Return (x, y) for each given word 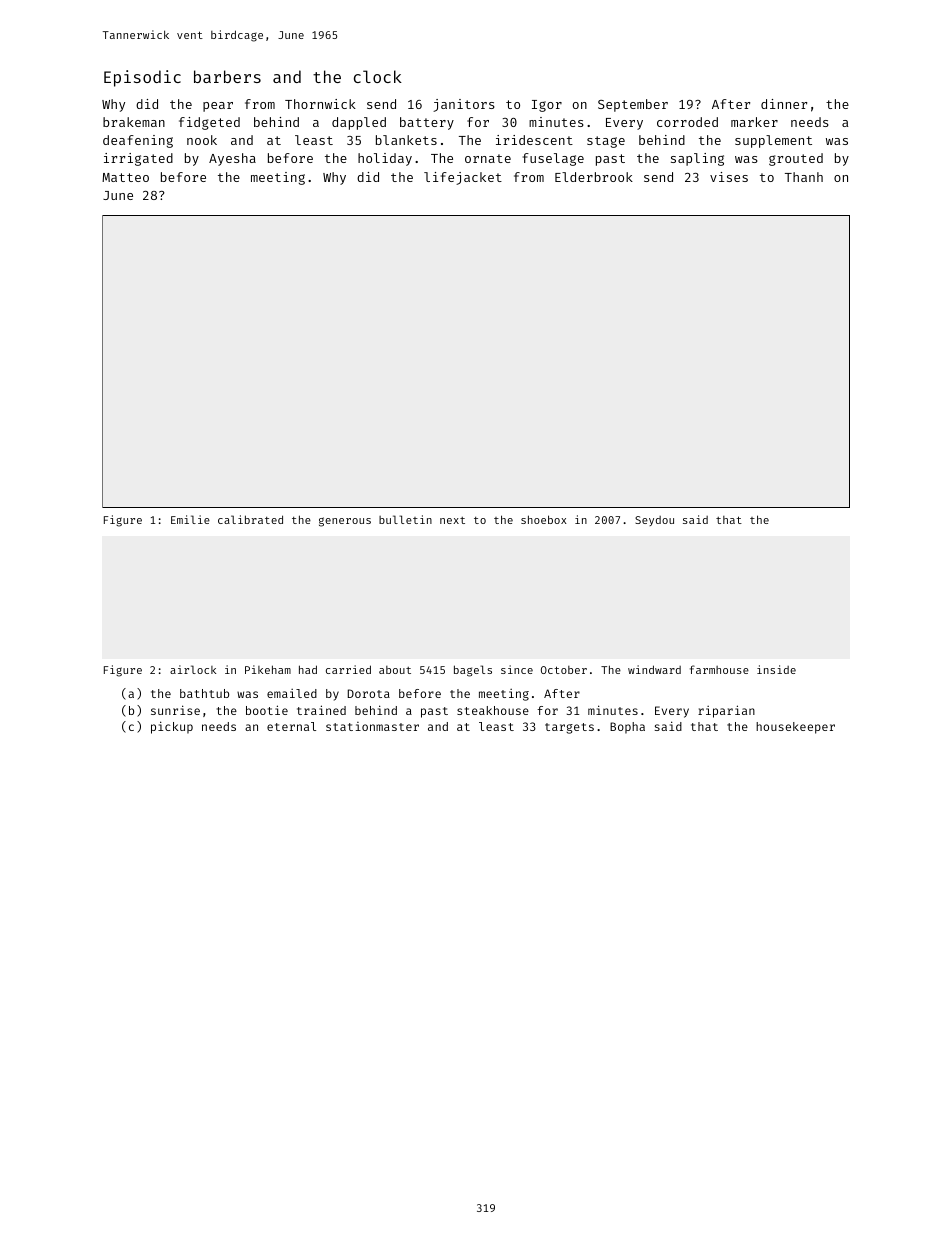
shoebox (544, 519)
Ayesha (232, 159)
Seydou (654, 521)
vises (729, 177)
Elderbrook (594, 177)
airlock (193, 669)
